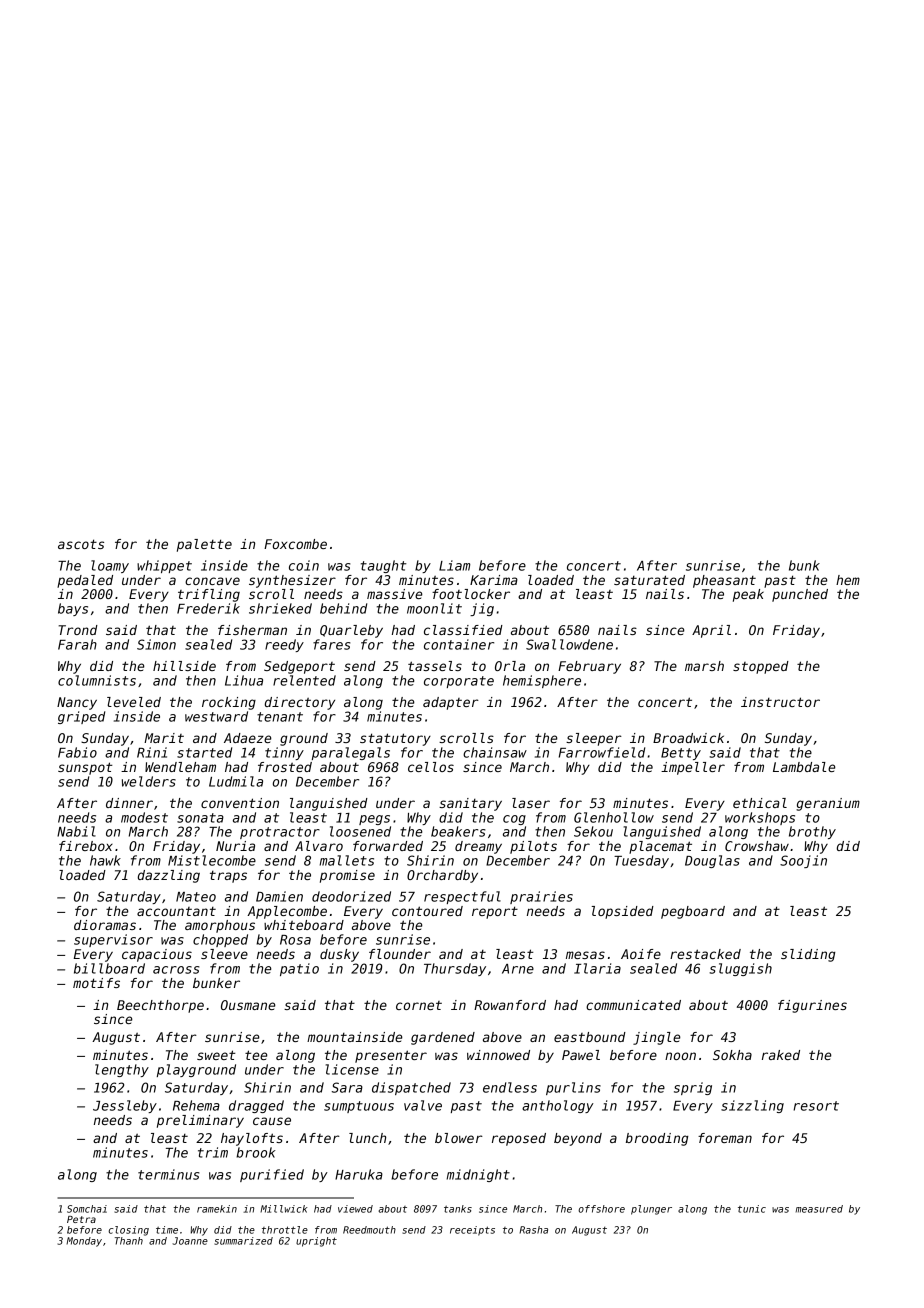 The width and height of the page is (924, 1308). I want to click on massive, so click(395, 594).
